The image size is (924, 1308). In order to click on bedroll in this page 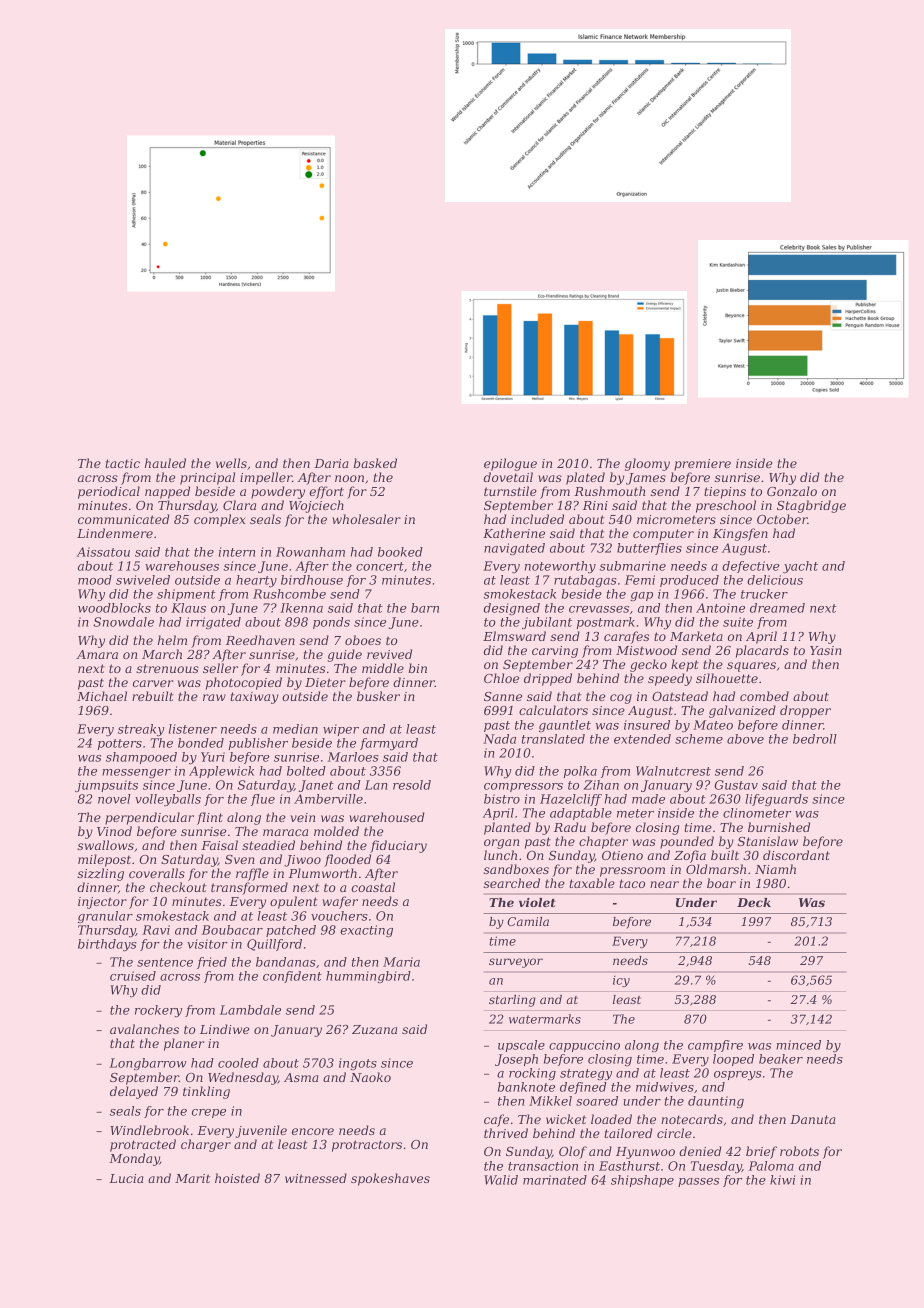, I will do `click(815, 739)`.
